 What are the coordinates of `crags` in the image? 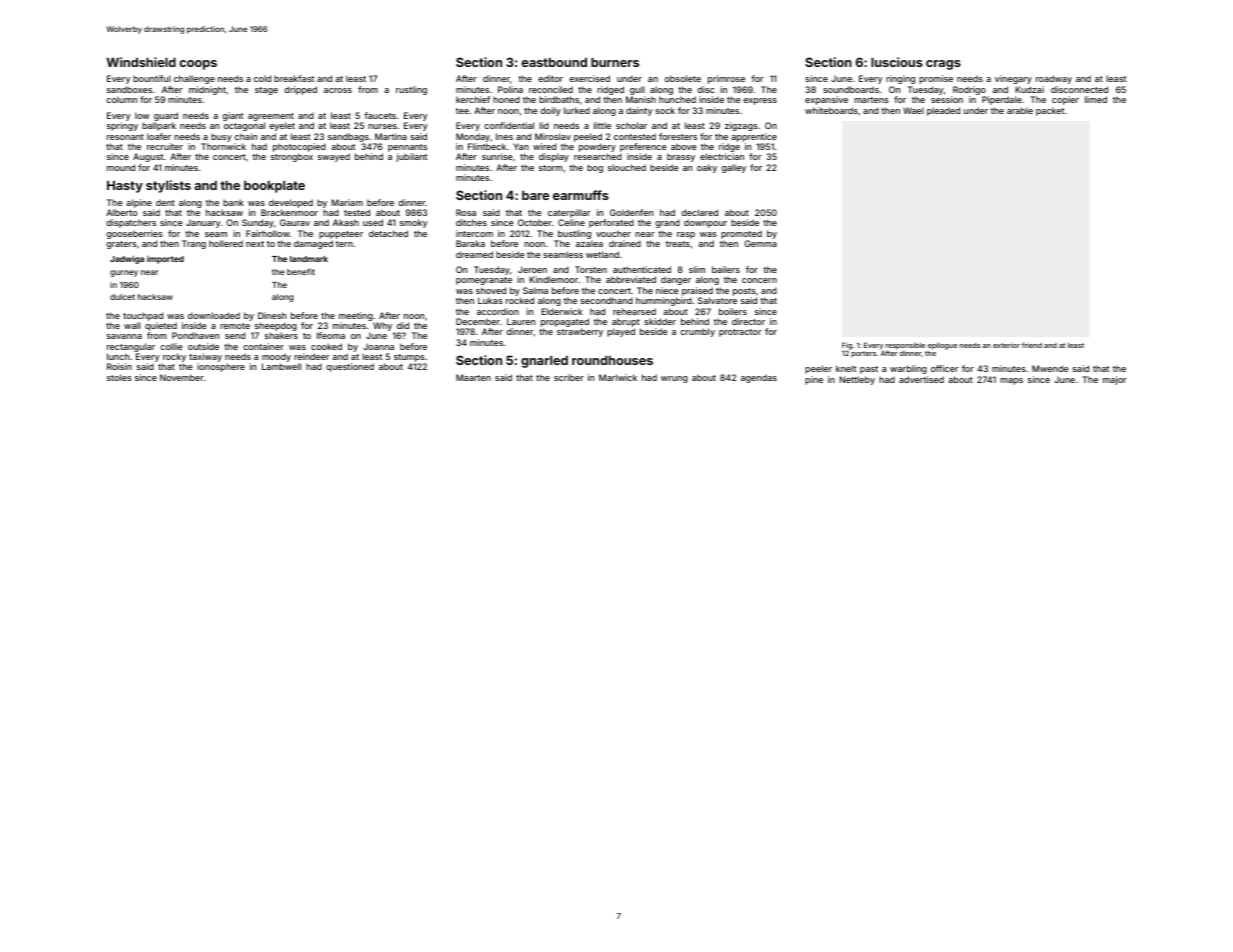 It's located at (943, 65).
